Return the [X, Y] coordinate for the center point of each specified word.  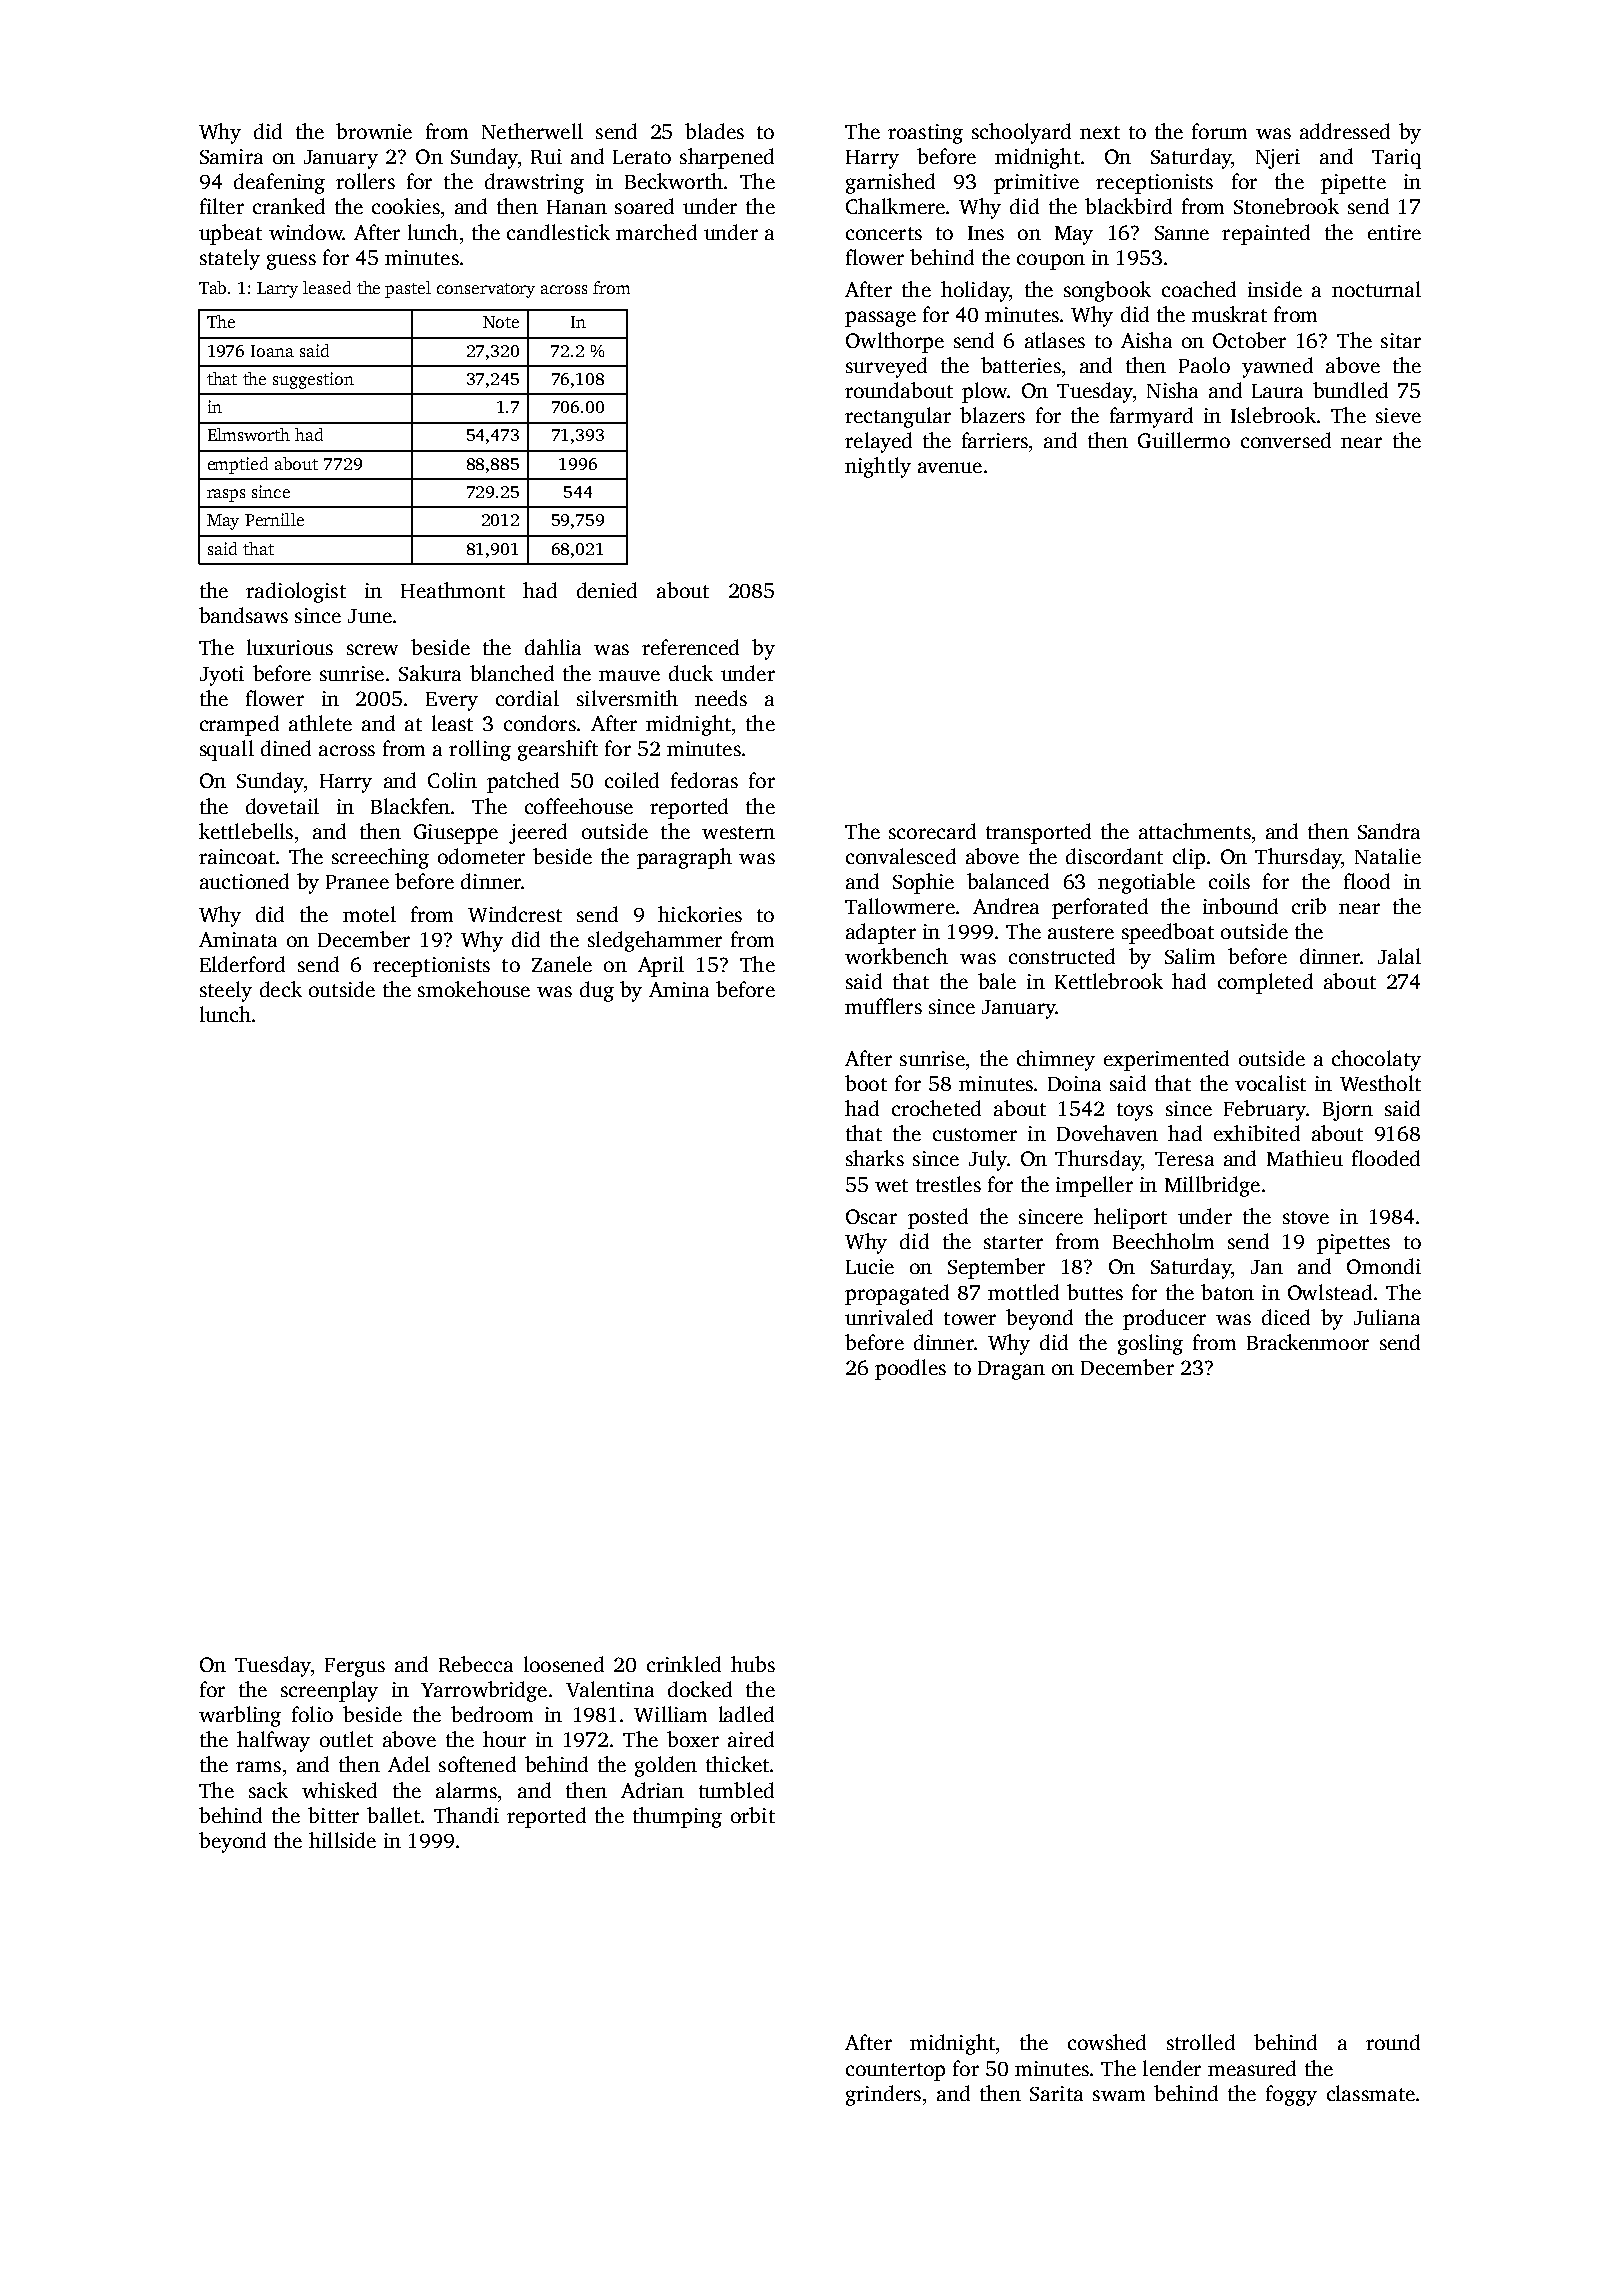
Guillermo [1184, 440]
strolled [1201, 2042]
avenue [950, 467]
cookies [406, 206]
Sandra [1389, 831]
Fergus [355, 1667]
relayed [878, 442]
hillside [342, 1840]
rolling [480, 750]
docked [700, 1689]
